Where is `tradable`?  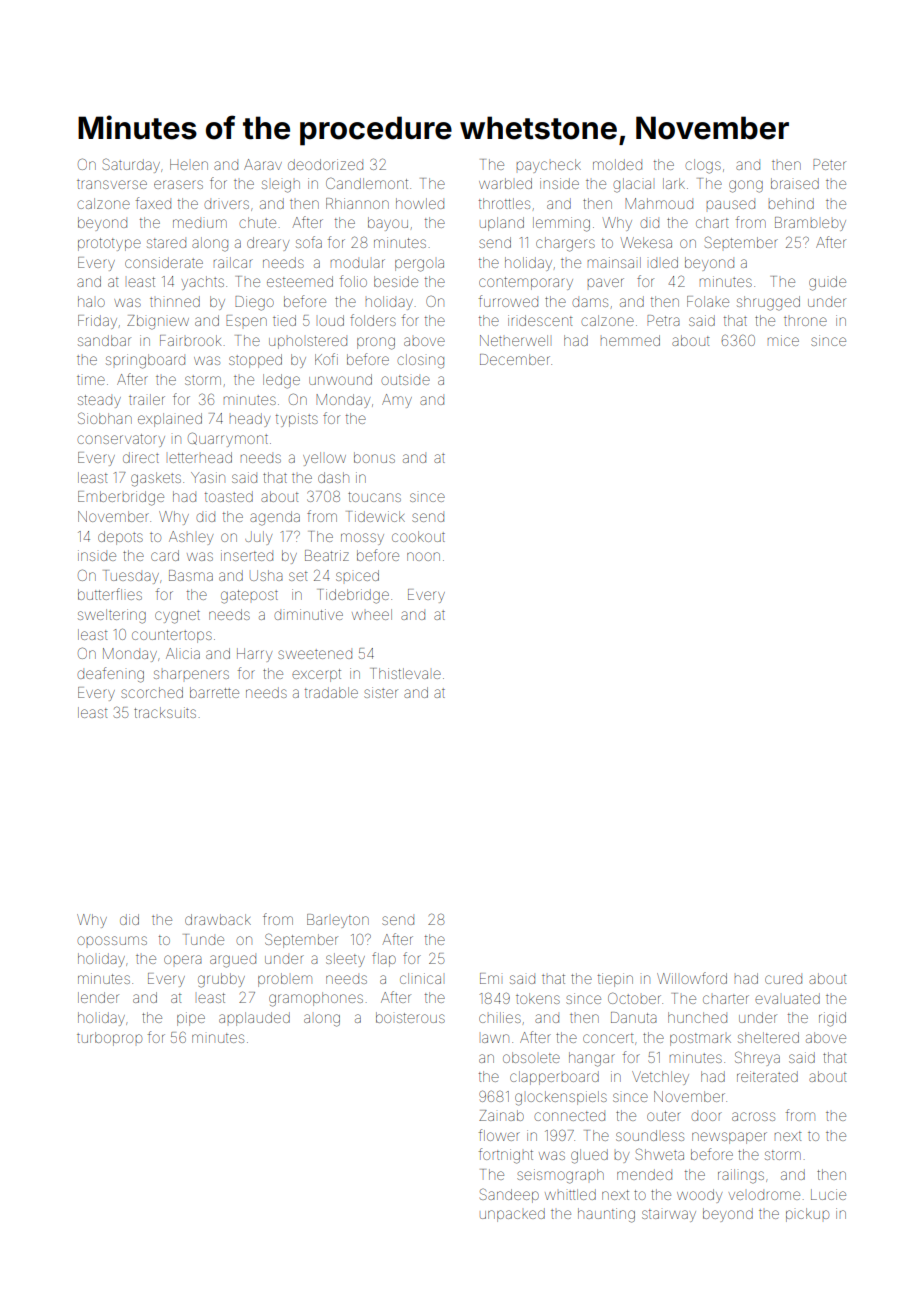 tradable is located at coordinates (331, 692).
